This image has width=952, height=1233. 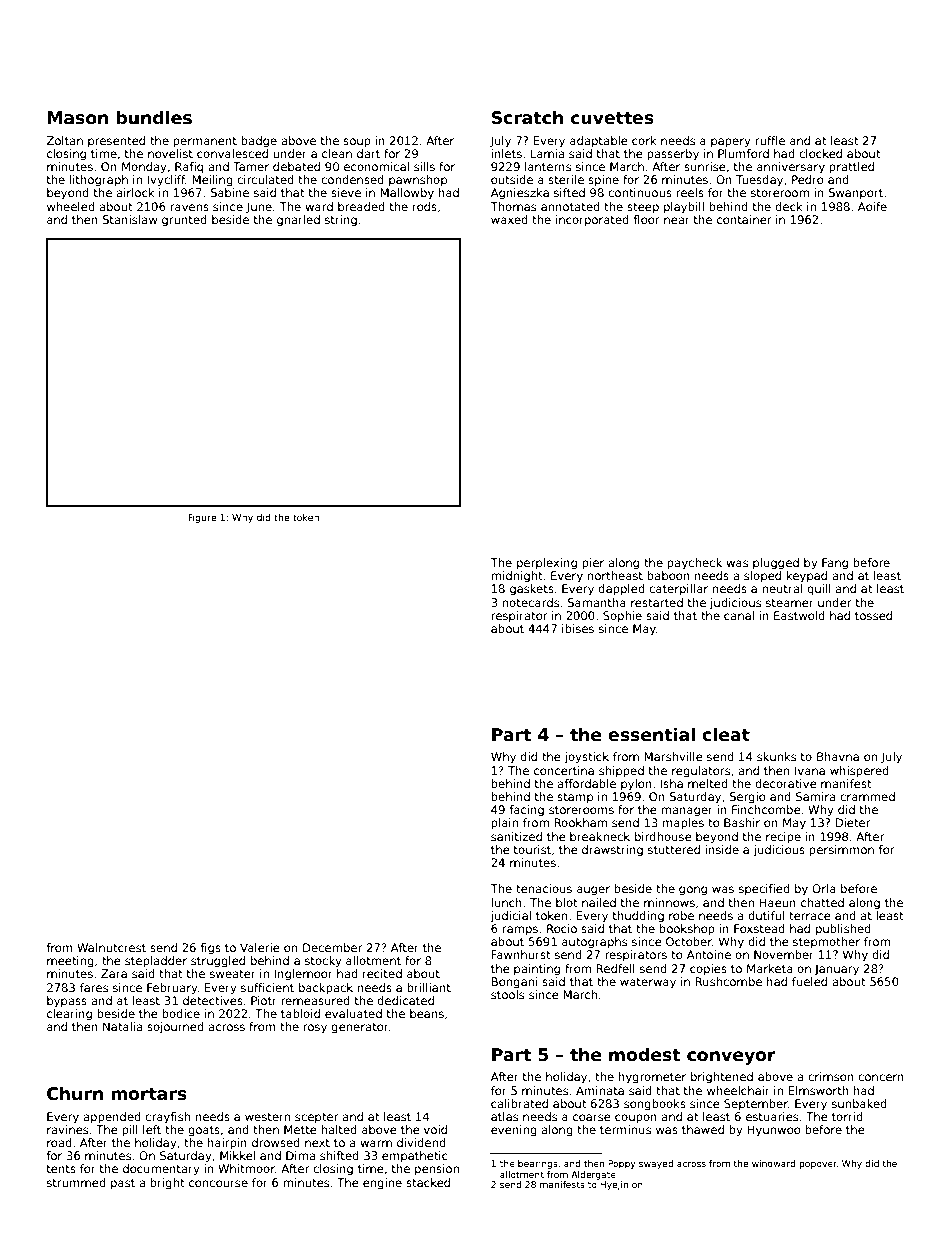 What do you see at coordinates (564, 770) in the image?
I see `concertina` at bounding box center [564, 770].
